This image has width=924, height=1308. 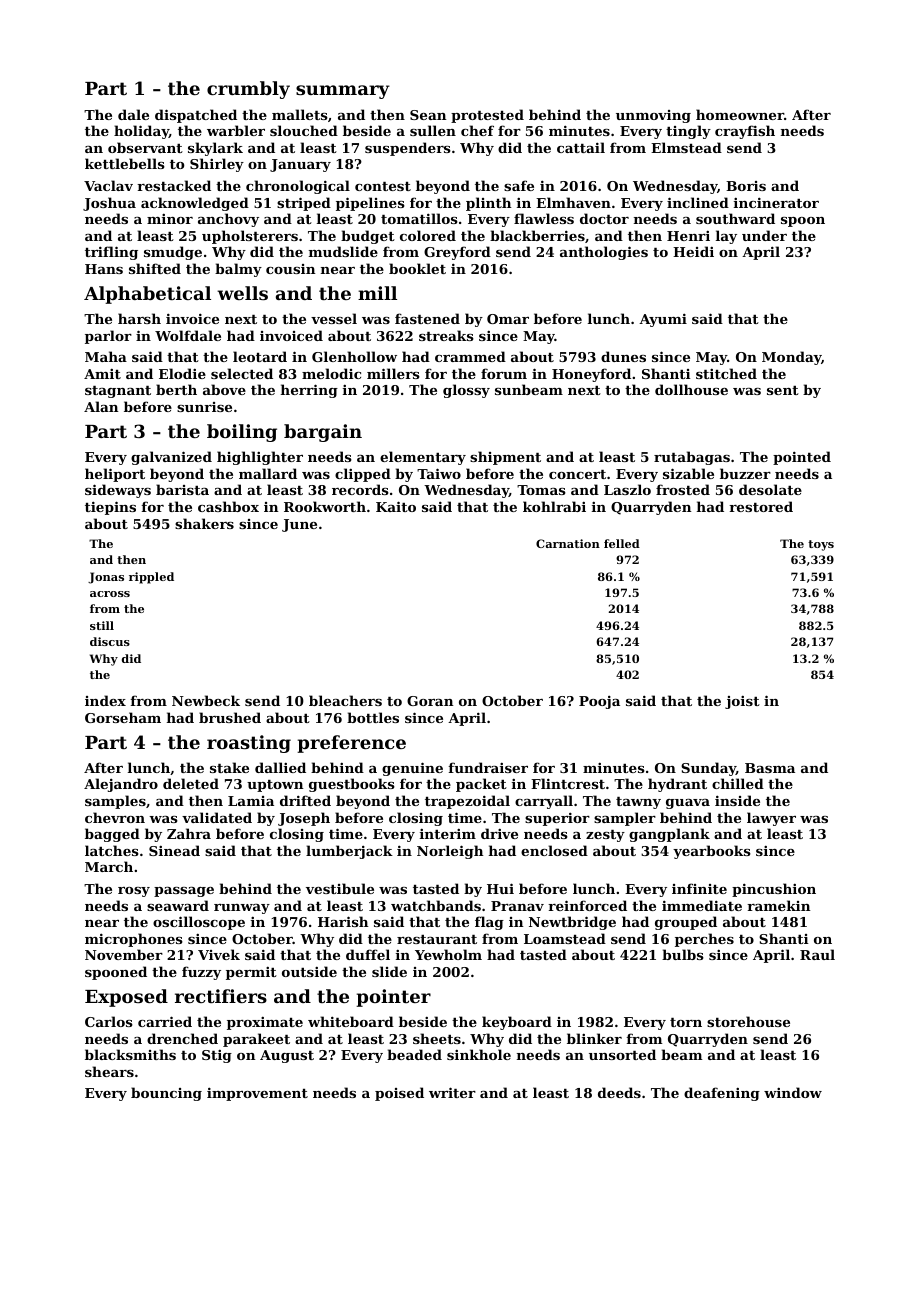 I want to click on shears, so click(x=109, y=1071).
